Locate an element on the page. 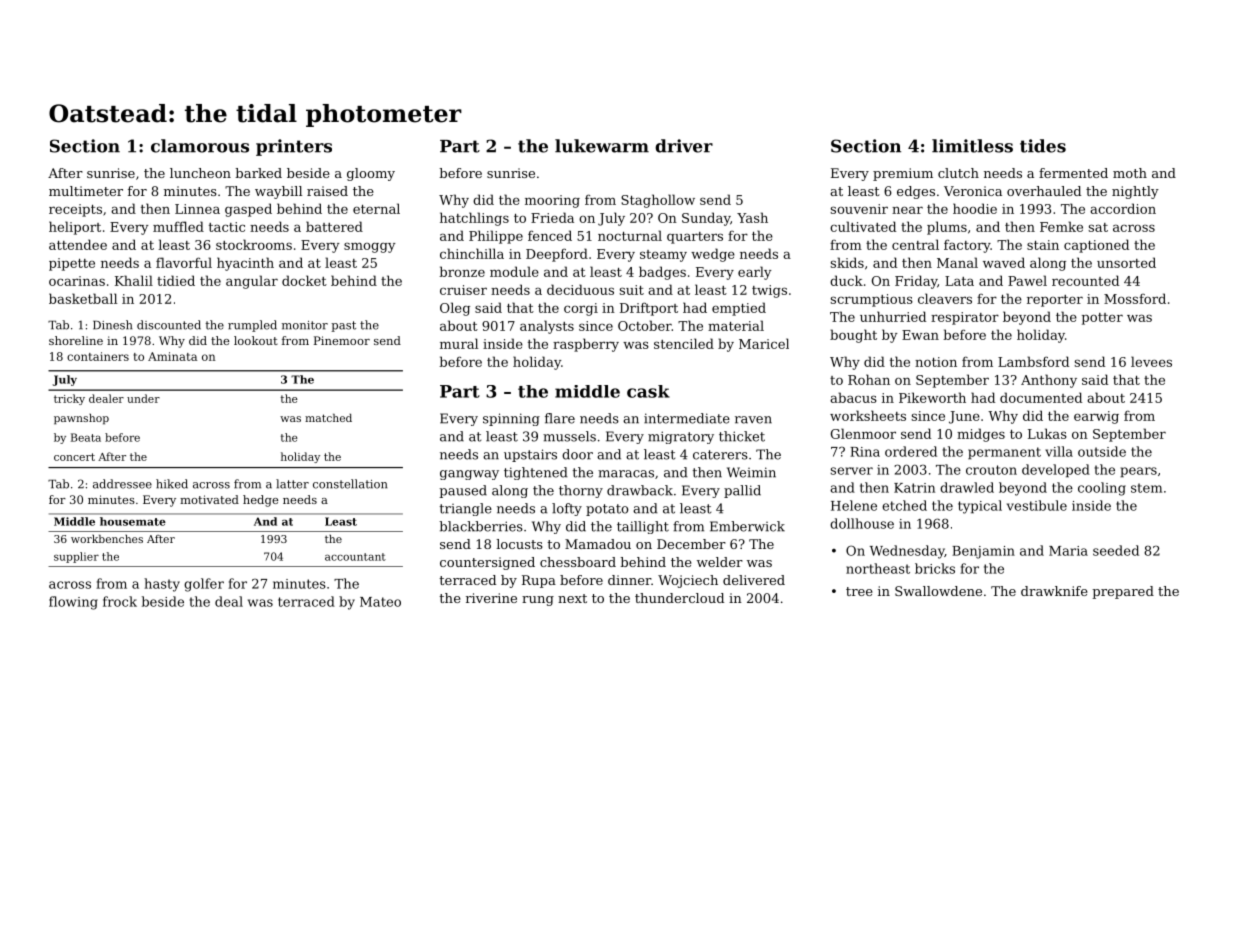 Image resolution: width=1233 pixels, height=952 pixels. printers is located at coordinates (294, 147).
